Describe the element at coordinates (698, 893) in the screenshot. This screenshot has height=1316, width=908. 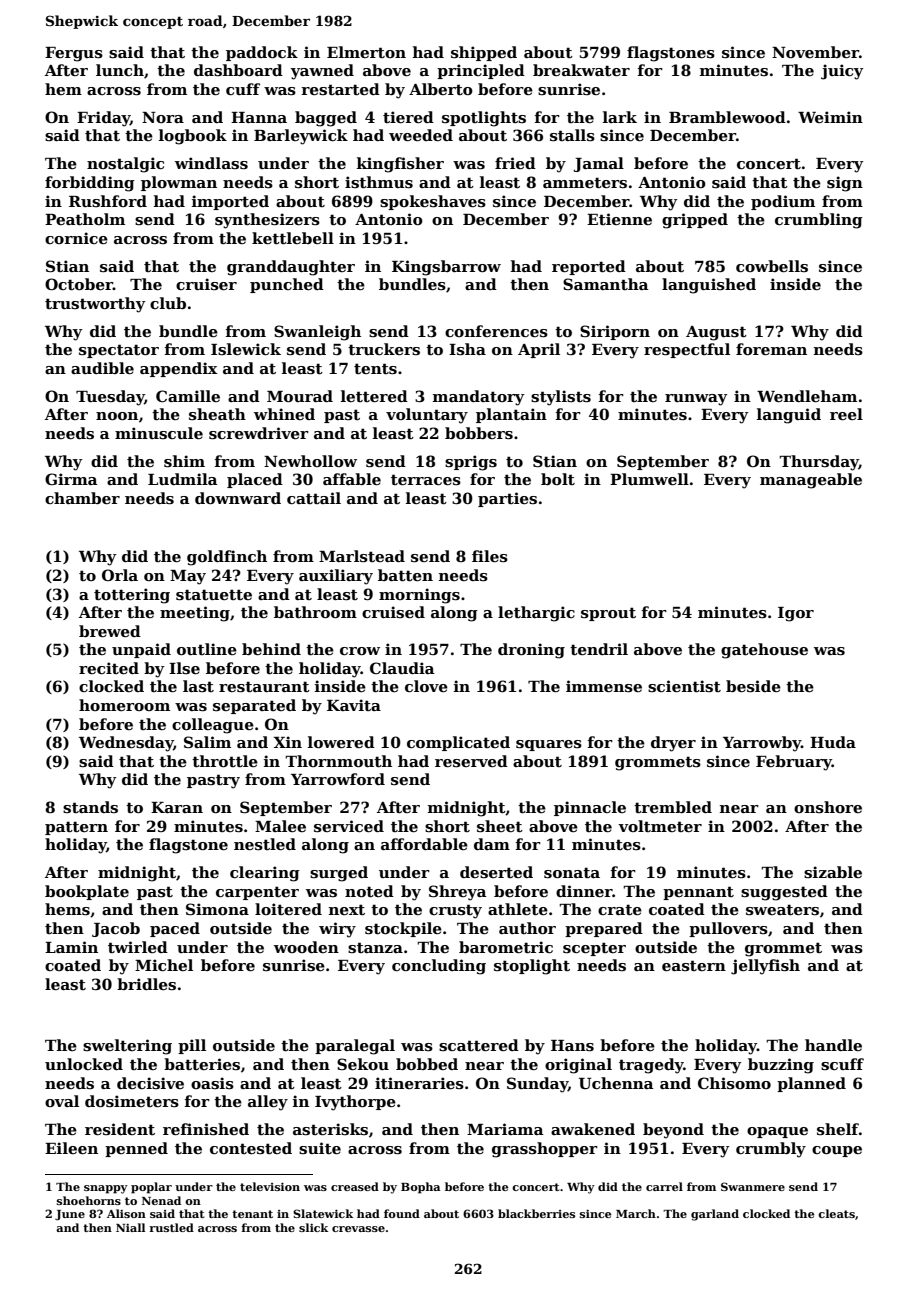
I see `pennant` at that location.
